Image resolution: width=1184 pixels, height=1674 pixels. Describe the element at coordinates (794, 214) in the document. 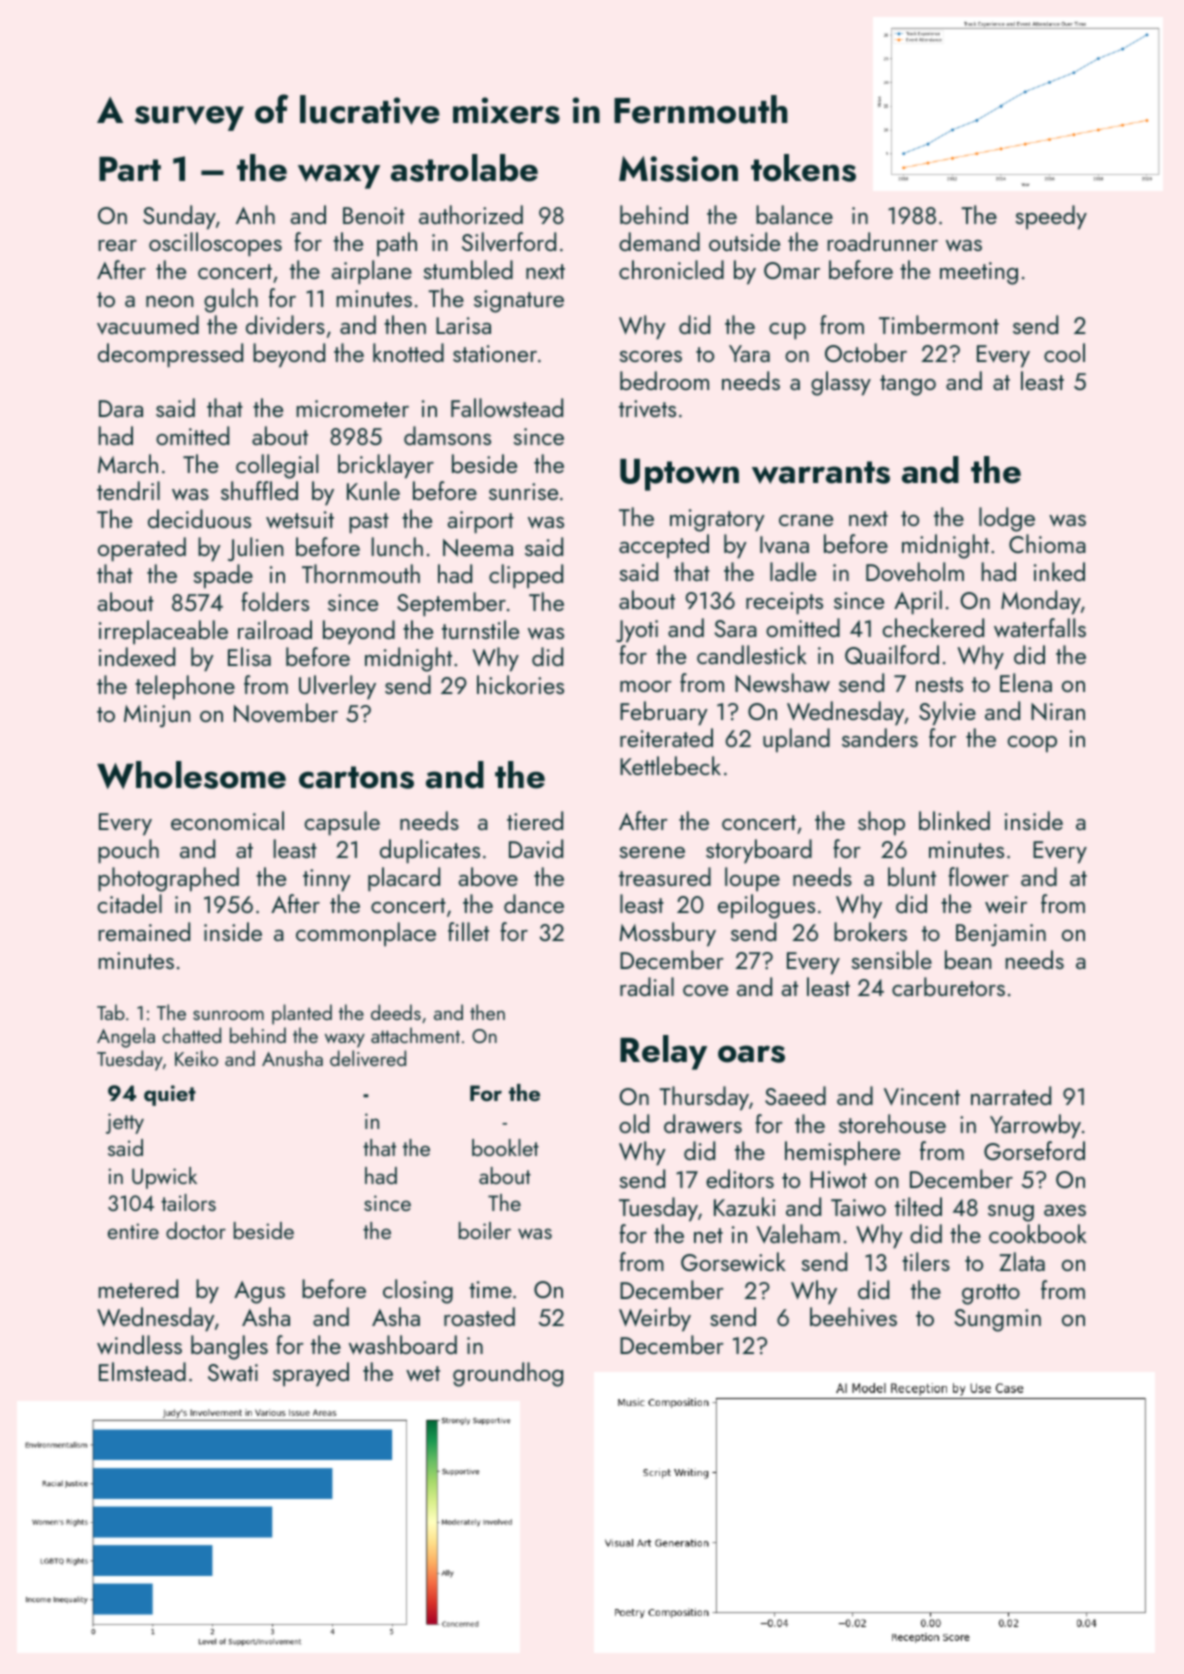

I see `balance` at that location.
